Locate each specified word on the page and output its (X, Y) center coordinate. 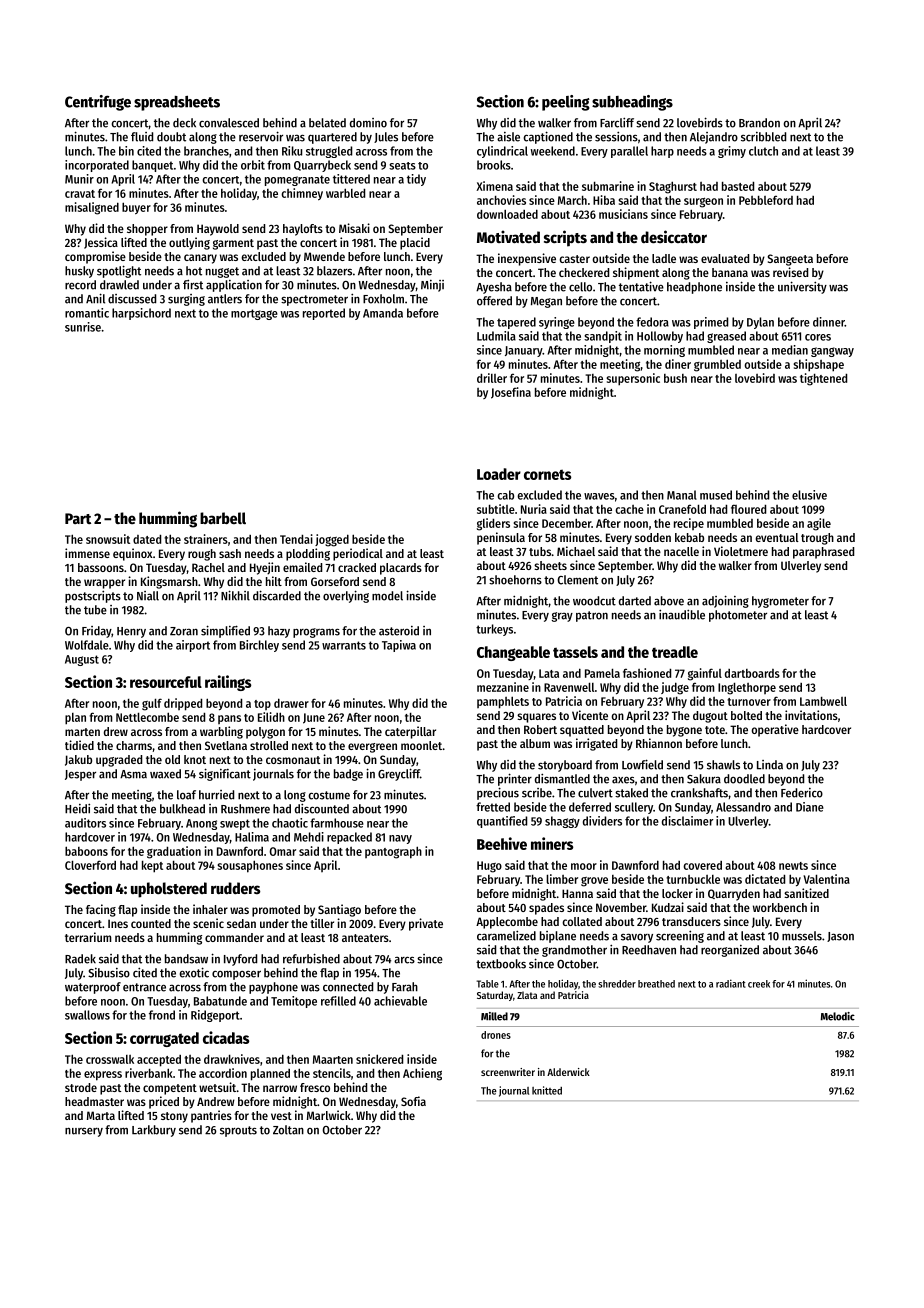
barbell (223, 518)
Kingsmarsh (169, 582)
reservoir (261, 136)
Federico (802, 793)
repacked (349, 838)
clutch (763, 151)
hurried (216, 795)
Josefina (511, 393)
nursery (84, 1132)
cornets (547, 475)
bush (675, 378)
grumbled (717, 365)
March (572, 200)
